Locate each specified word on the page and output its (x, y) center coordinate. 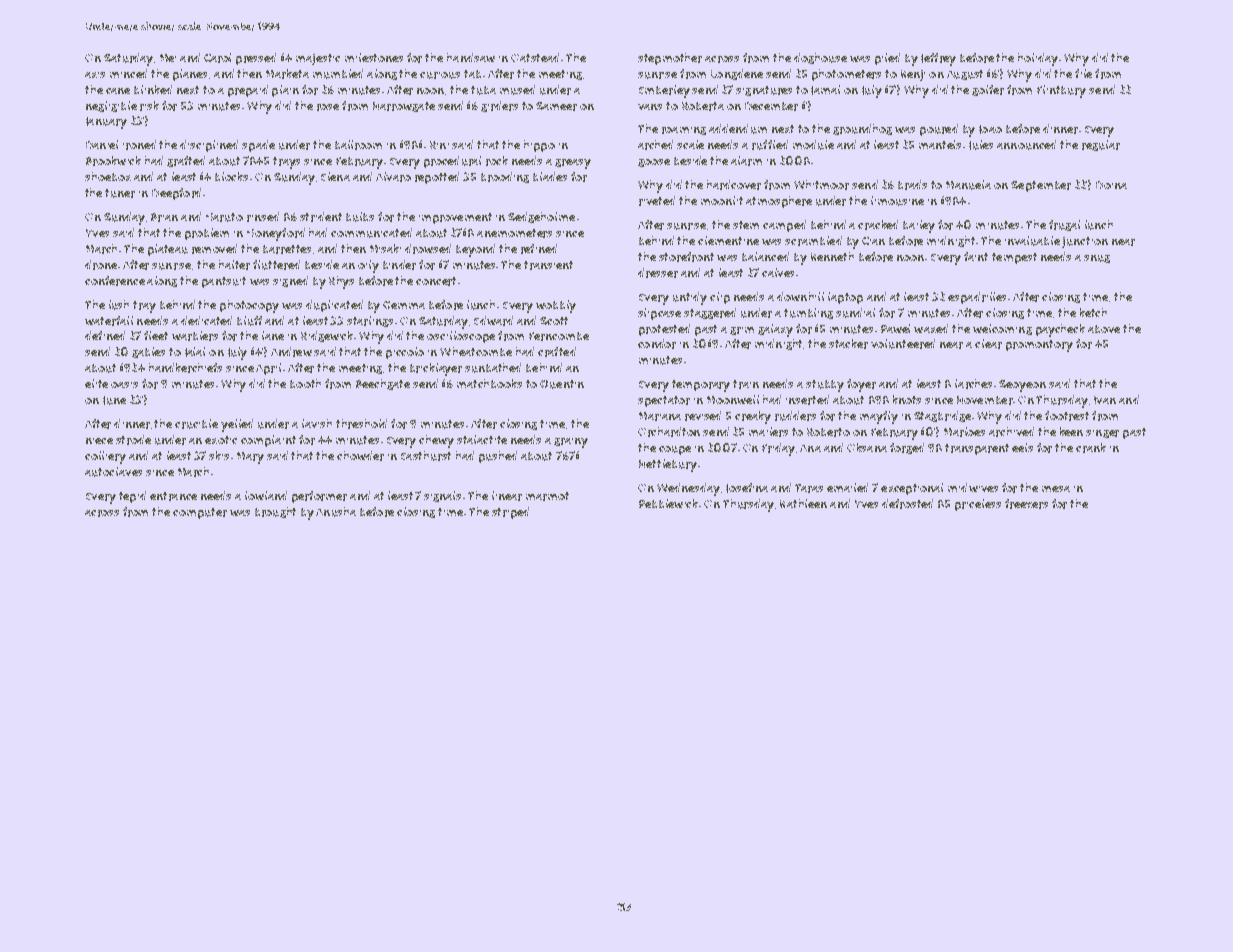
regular (1101, 145)
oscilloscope (461, 337)
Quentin (562, 384)
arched (655, 145)
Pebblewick (668, 503)
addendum (738, 129)
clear (988, 344)
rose (328, 107)
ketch (1093, 312)
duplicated (334, 306)
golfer (988, 90)
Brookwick (113, 161)
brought (275, 512)
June (114, 400)
